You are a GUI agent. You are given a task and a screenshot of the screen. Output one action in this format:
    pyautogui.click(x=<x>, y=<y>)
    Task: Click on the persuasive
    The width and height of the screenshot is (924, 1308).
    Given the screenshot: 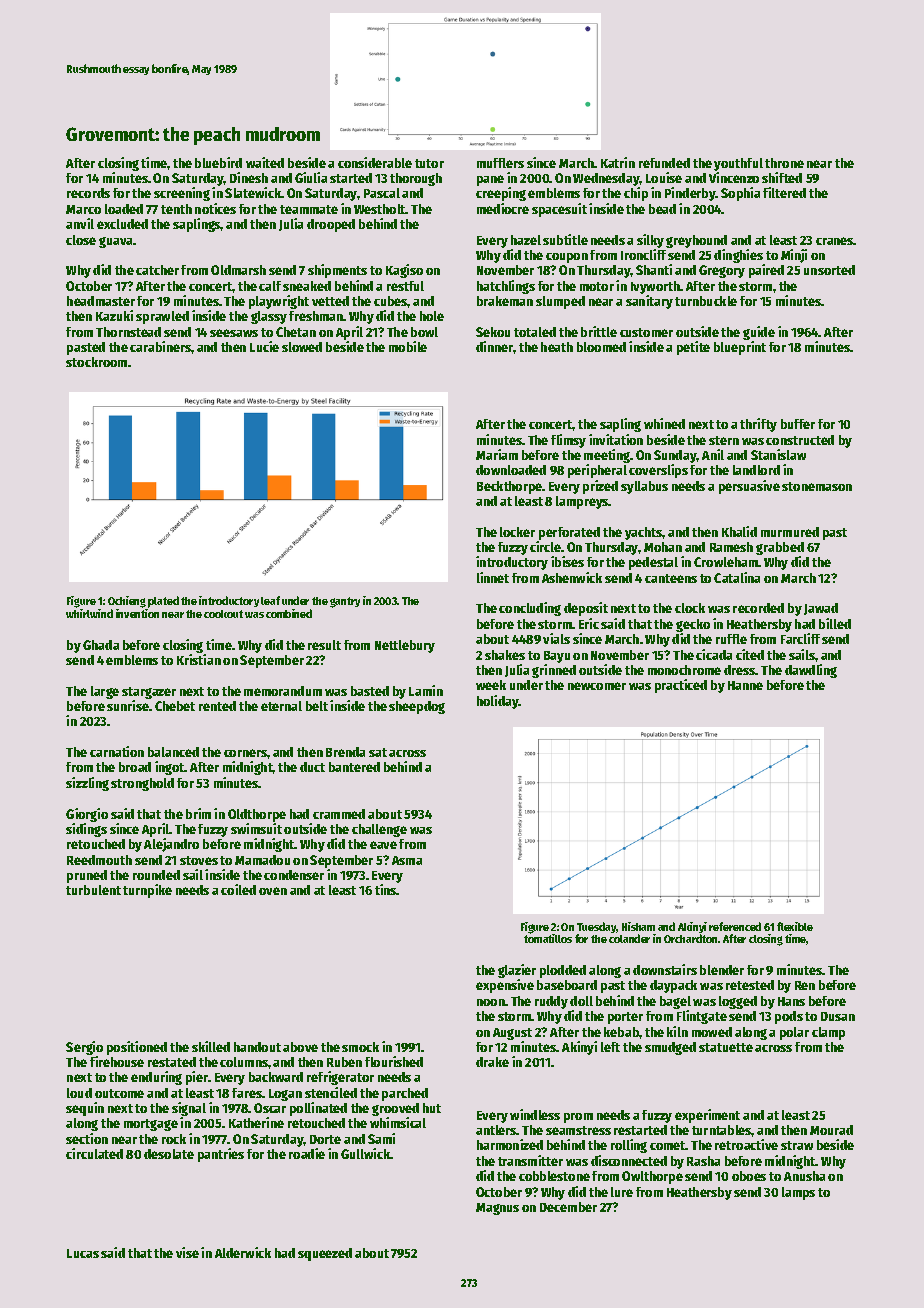 What is the action you would take?
    pyautogui.click(x=749, y=487)
